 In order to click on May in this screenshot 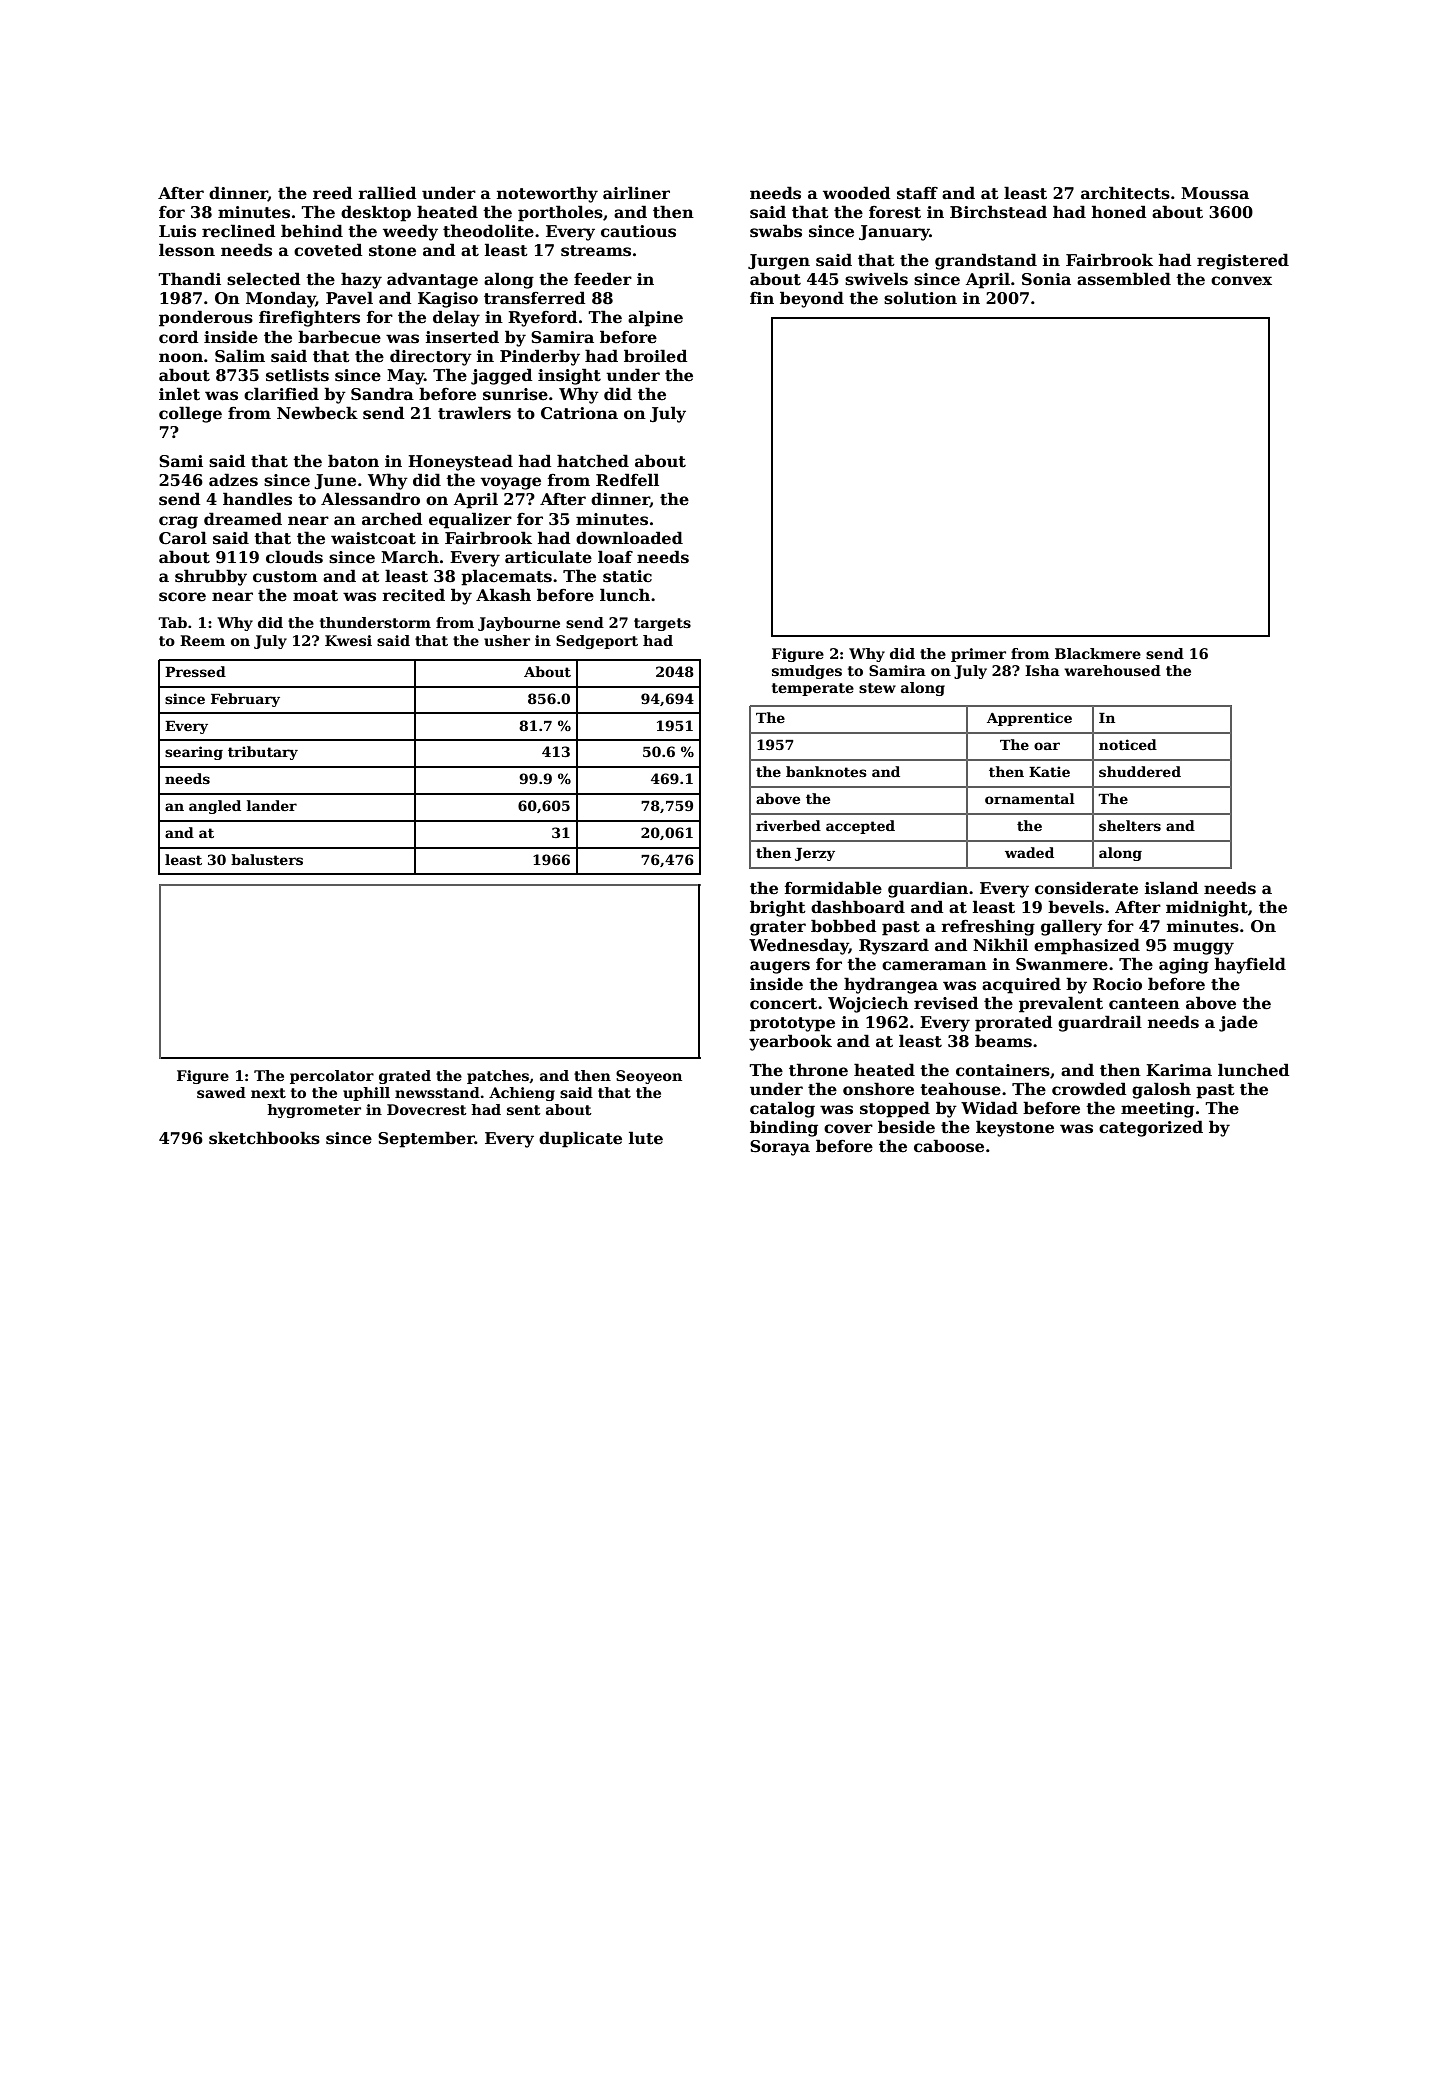, I will do `click(405, 377)`.
